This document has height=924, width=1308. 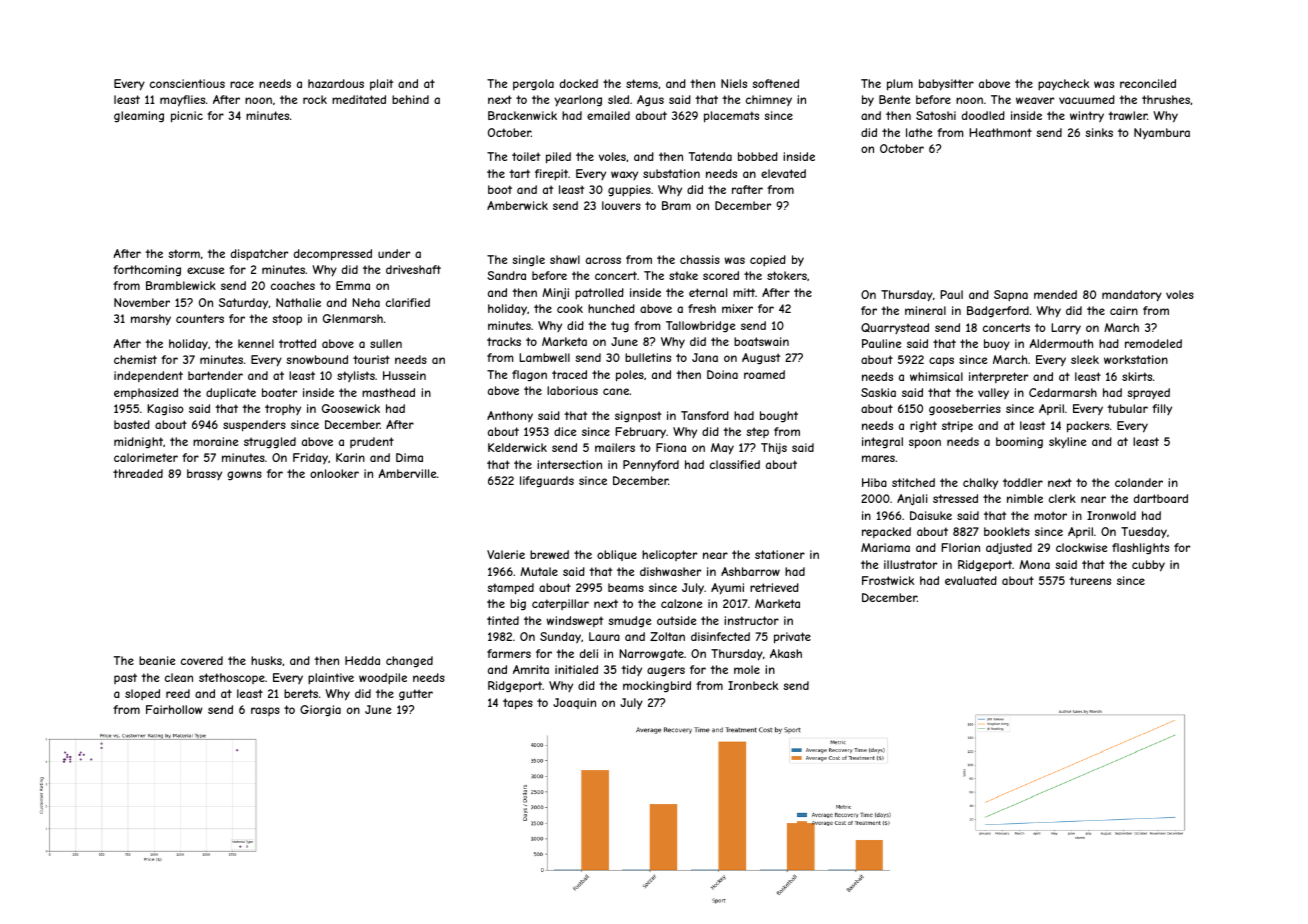 I want to click on emailed, so click(x=608, y=115).
